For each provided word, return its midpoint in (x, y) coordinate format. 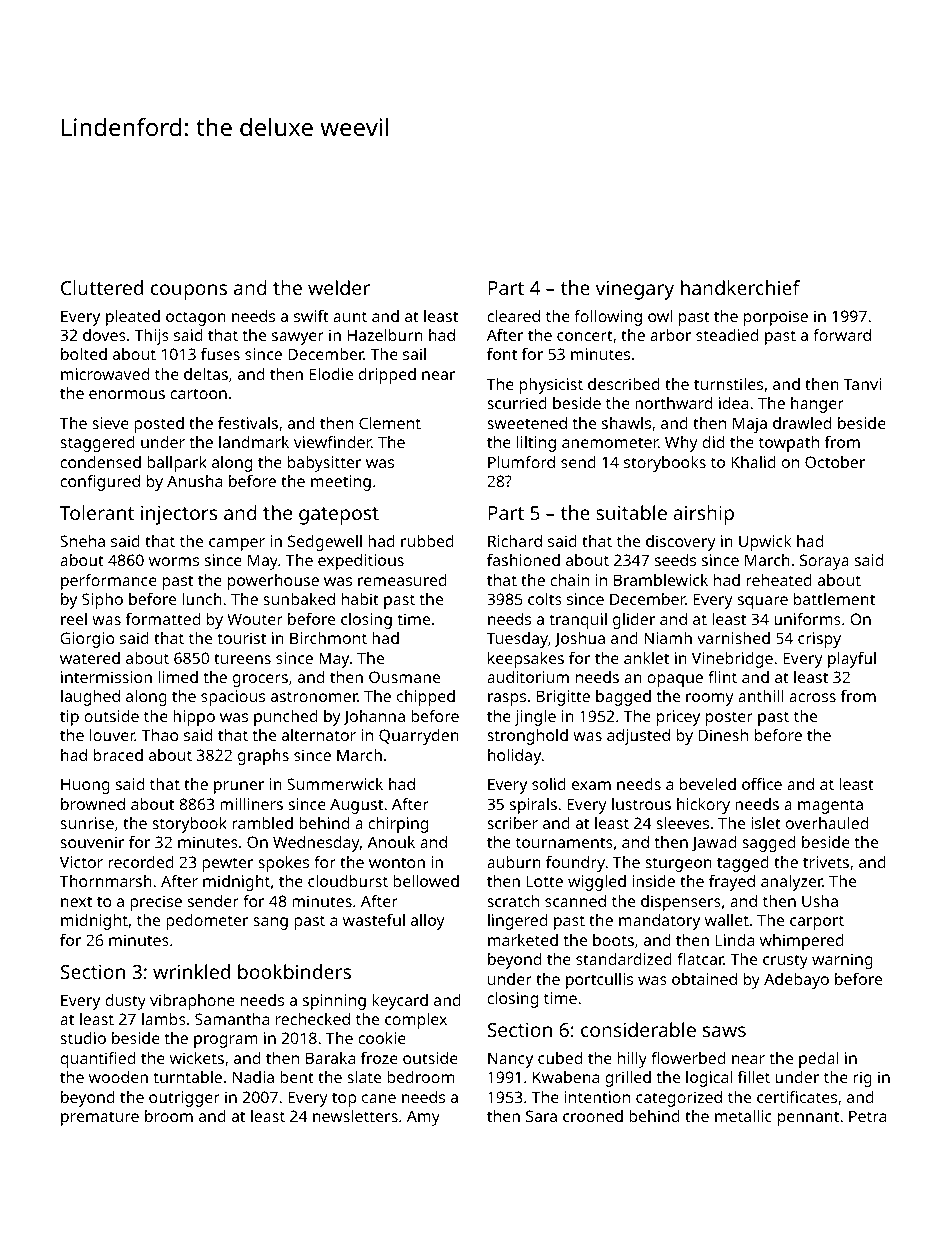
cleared (513, 316)
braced (118, 755)
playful (852, 660)
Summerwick (335, 784)
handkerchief (740, 287)
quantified (97, 1060)
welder (339, 287)
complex (416, 1021)
